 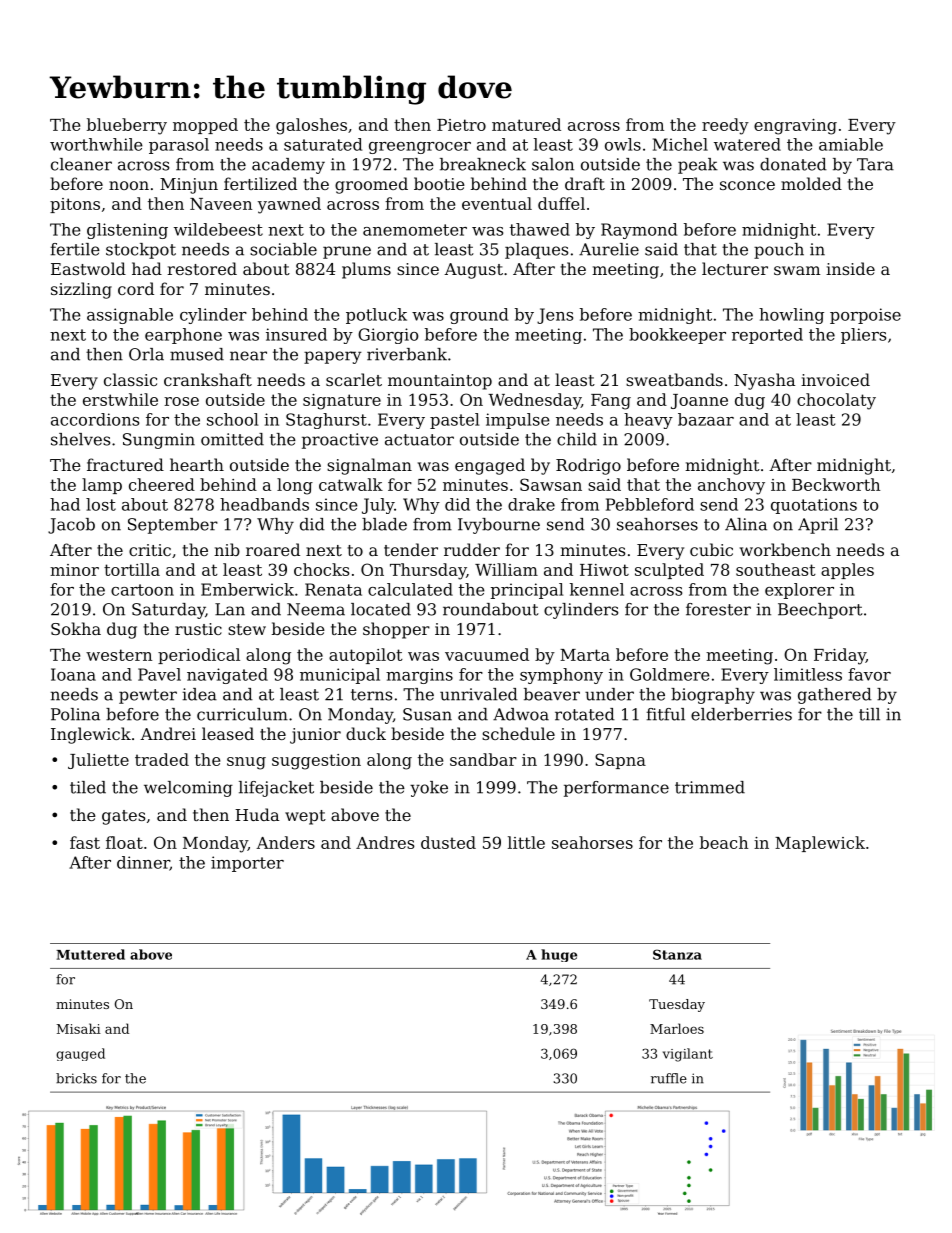 What do you see at coordinates (526, 124) in the screenshot?
I see `matured` at bounding box center [526, 124].
